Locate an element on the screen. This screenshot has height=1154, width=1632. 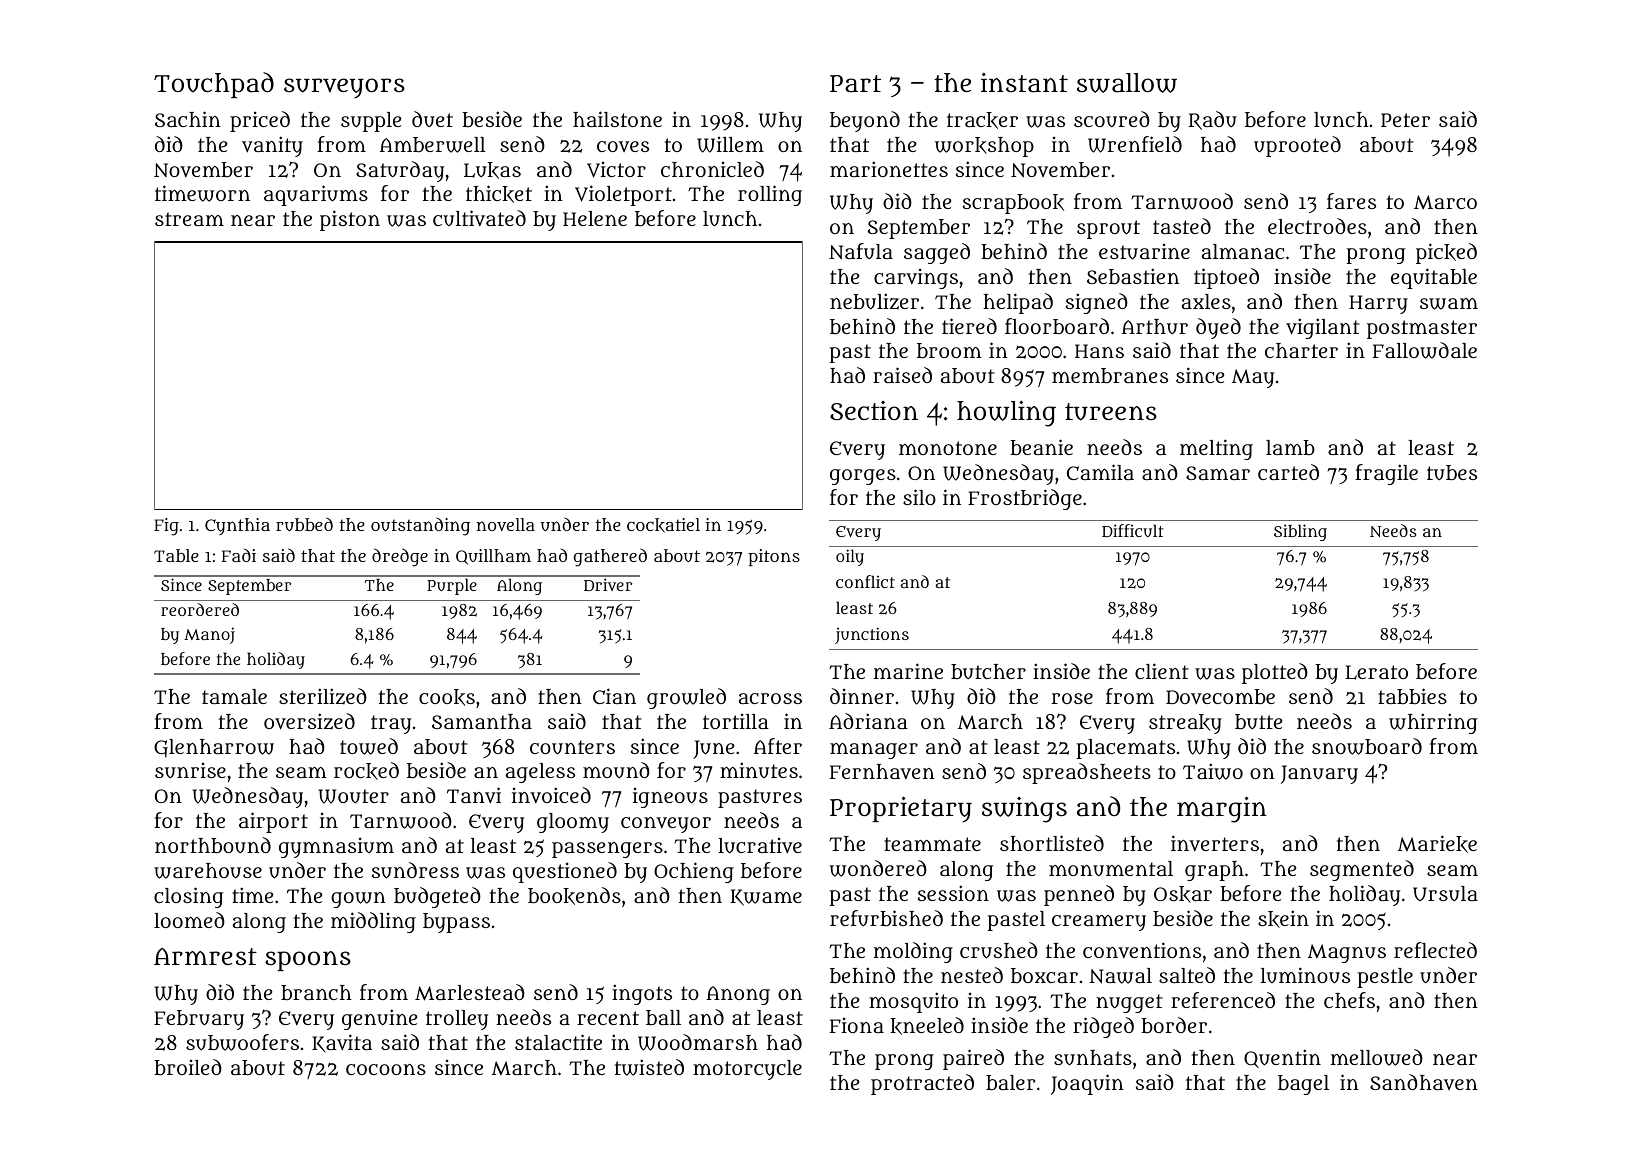
gown is located at coordinates (358, 900).
